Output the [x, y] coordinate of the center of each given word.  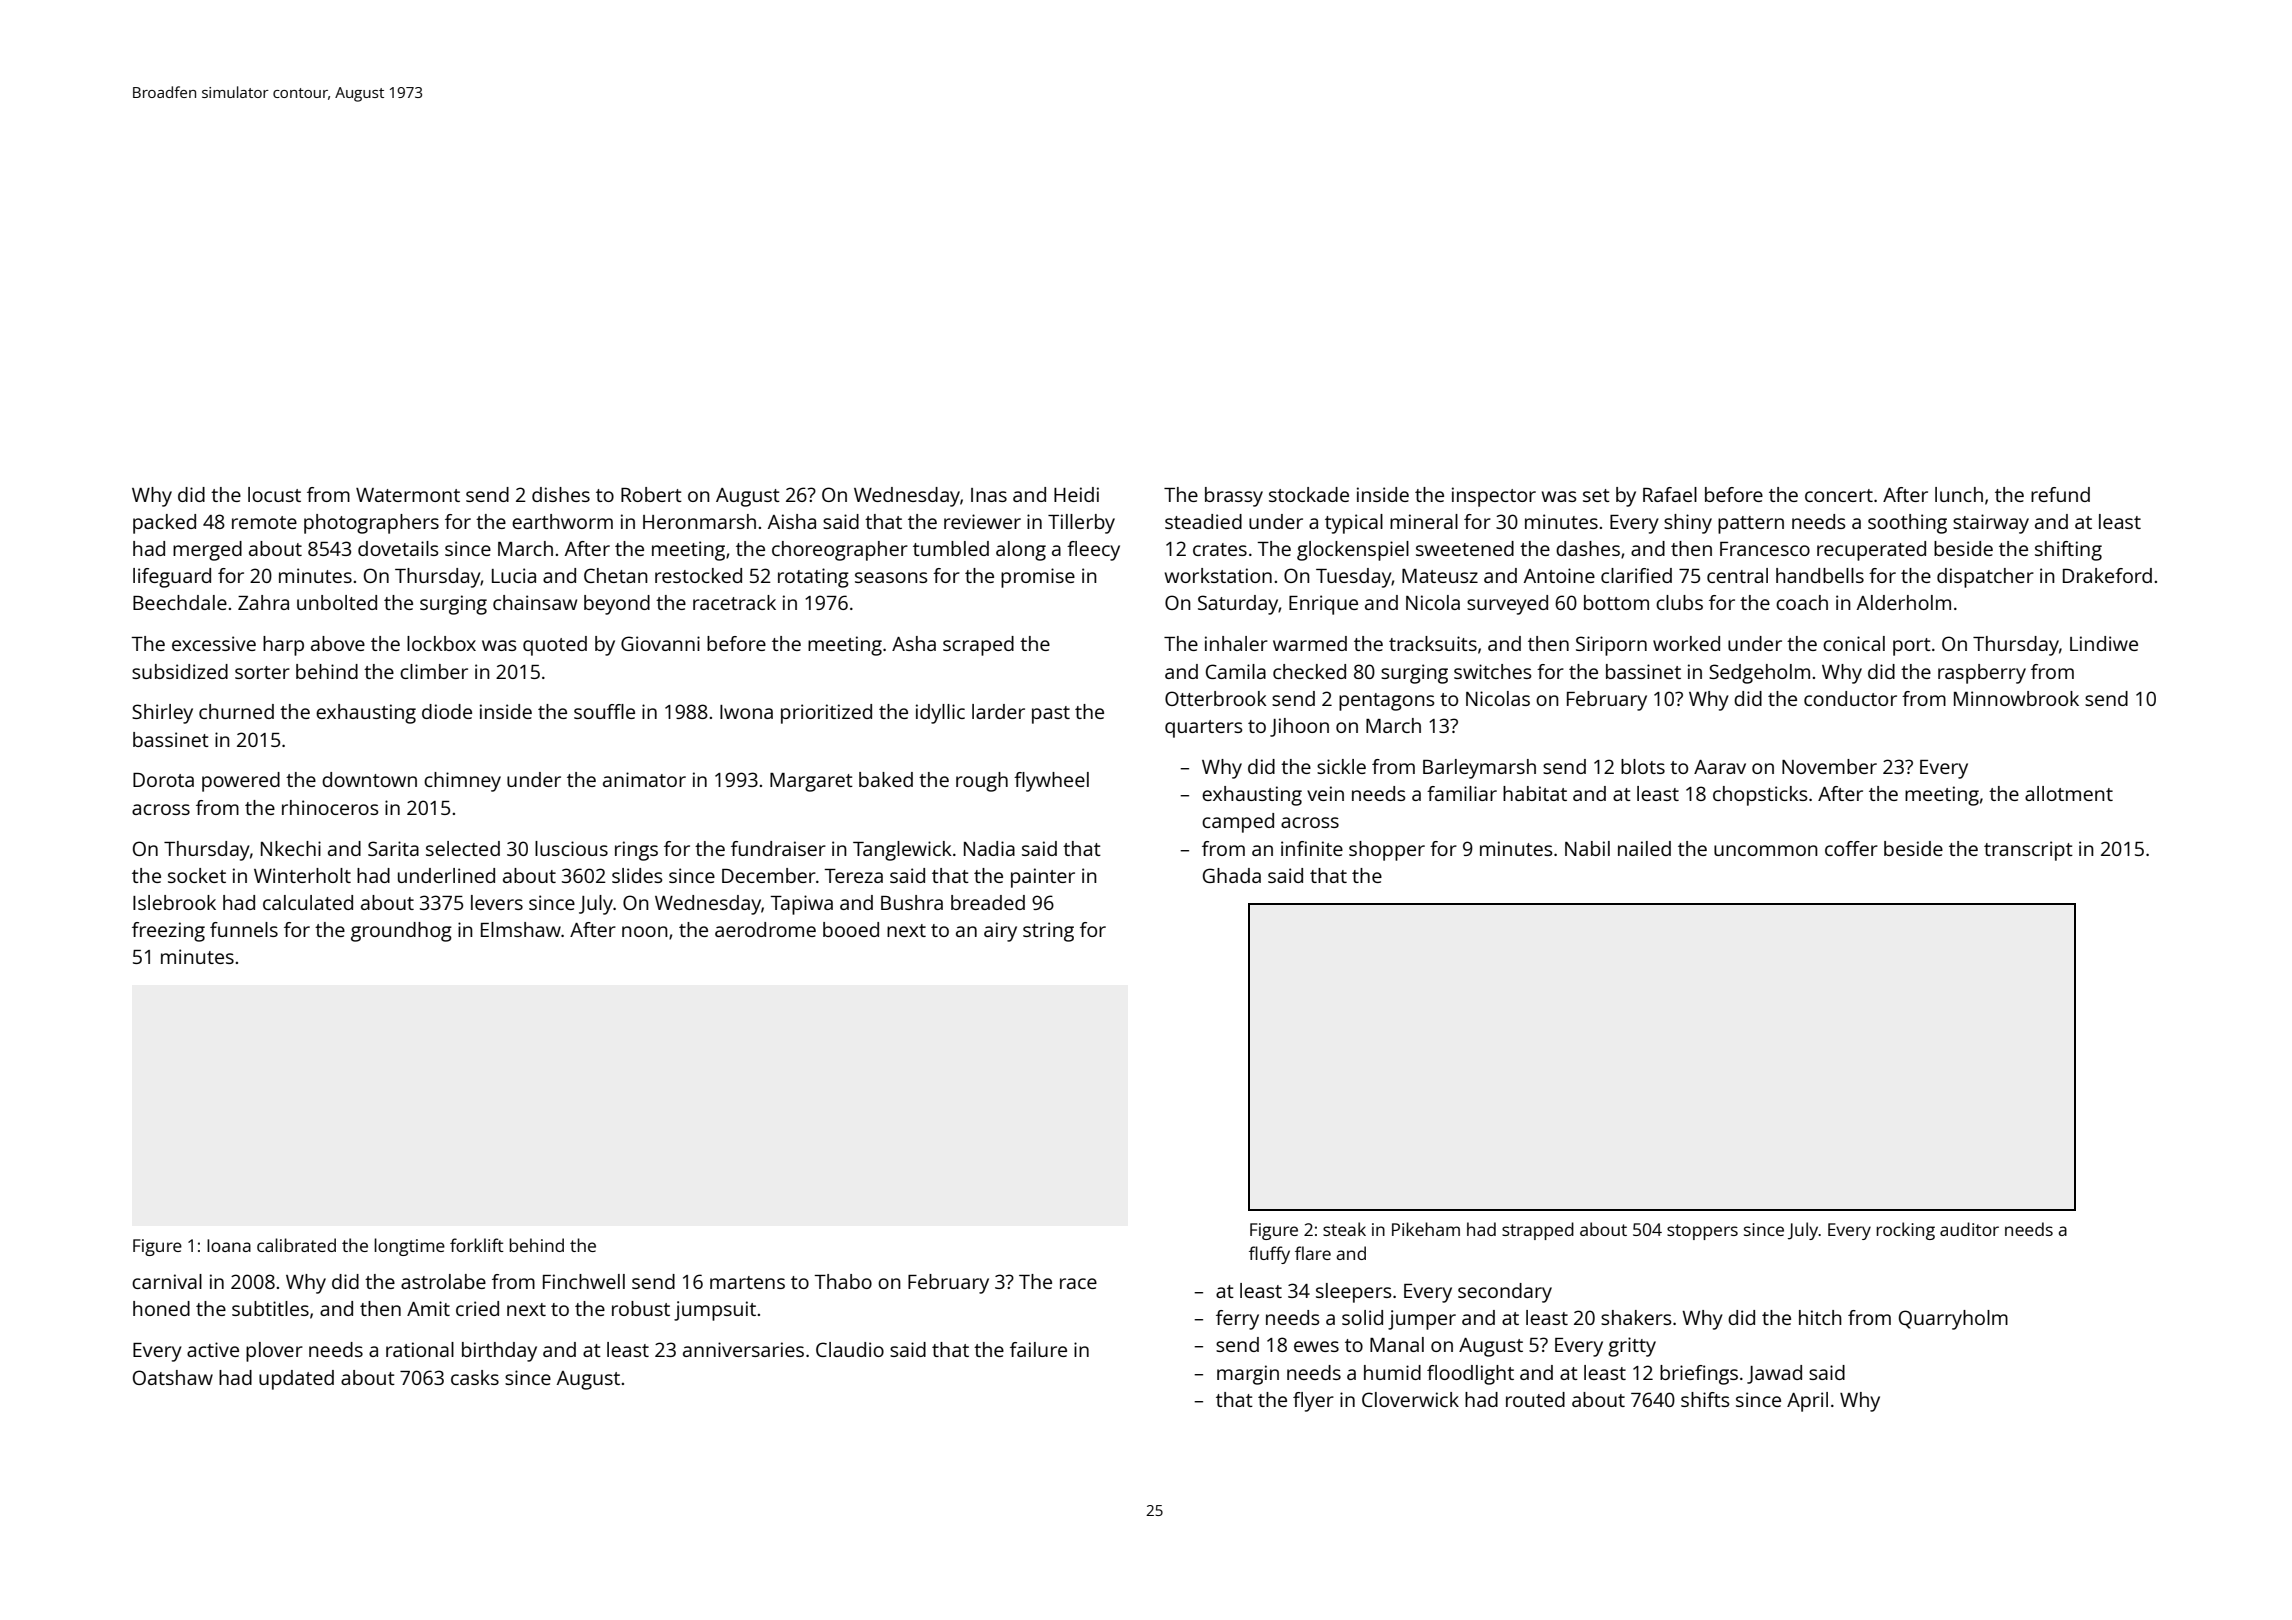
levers [497, 902]
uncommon [1766, 850]
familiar [1462, 793]
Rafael [1670, 494]
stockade [1309, 494]
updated [296, 1380]
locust [274, 494]
